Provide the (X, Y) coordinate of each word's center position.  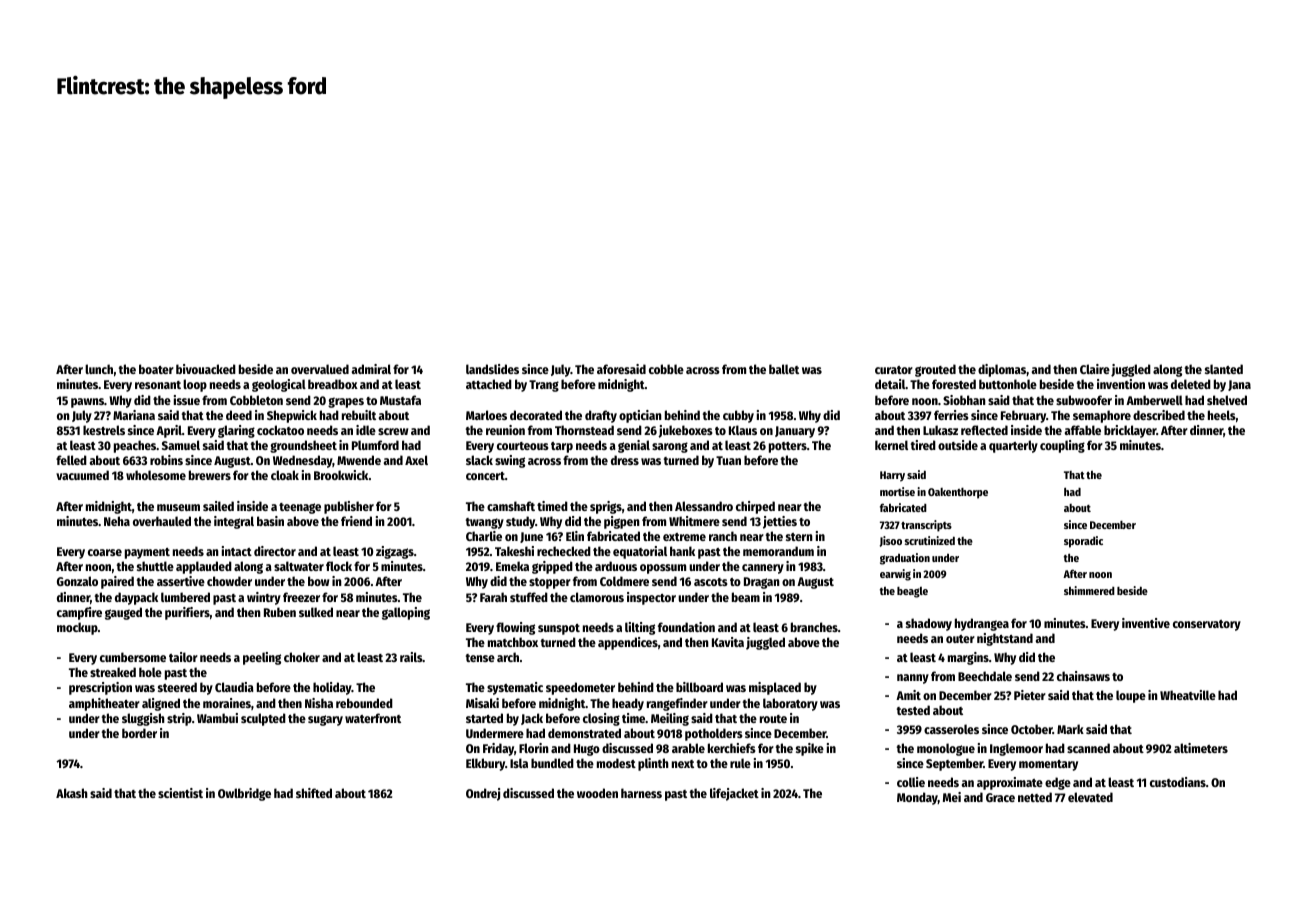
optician (640, 416)
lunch (99, 369)
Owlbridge (244, 794)
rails (411, 657)
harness (641, 793)
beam (746, 597)
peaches (135, 446)
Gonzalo (77, 581)
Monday (917, 798)
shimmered (1089, 590)
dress (625, 460)
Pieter (1030, 695)
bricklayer (1130, 431)
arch (508, 657)
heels (1222, 415)
